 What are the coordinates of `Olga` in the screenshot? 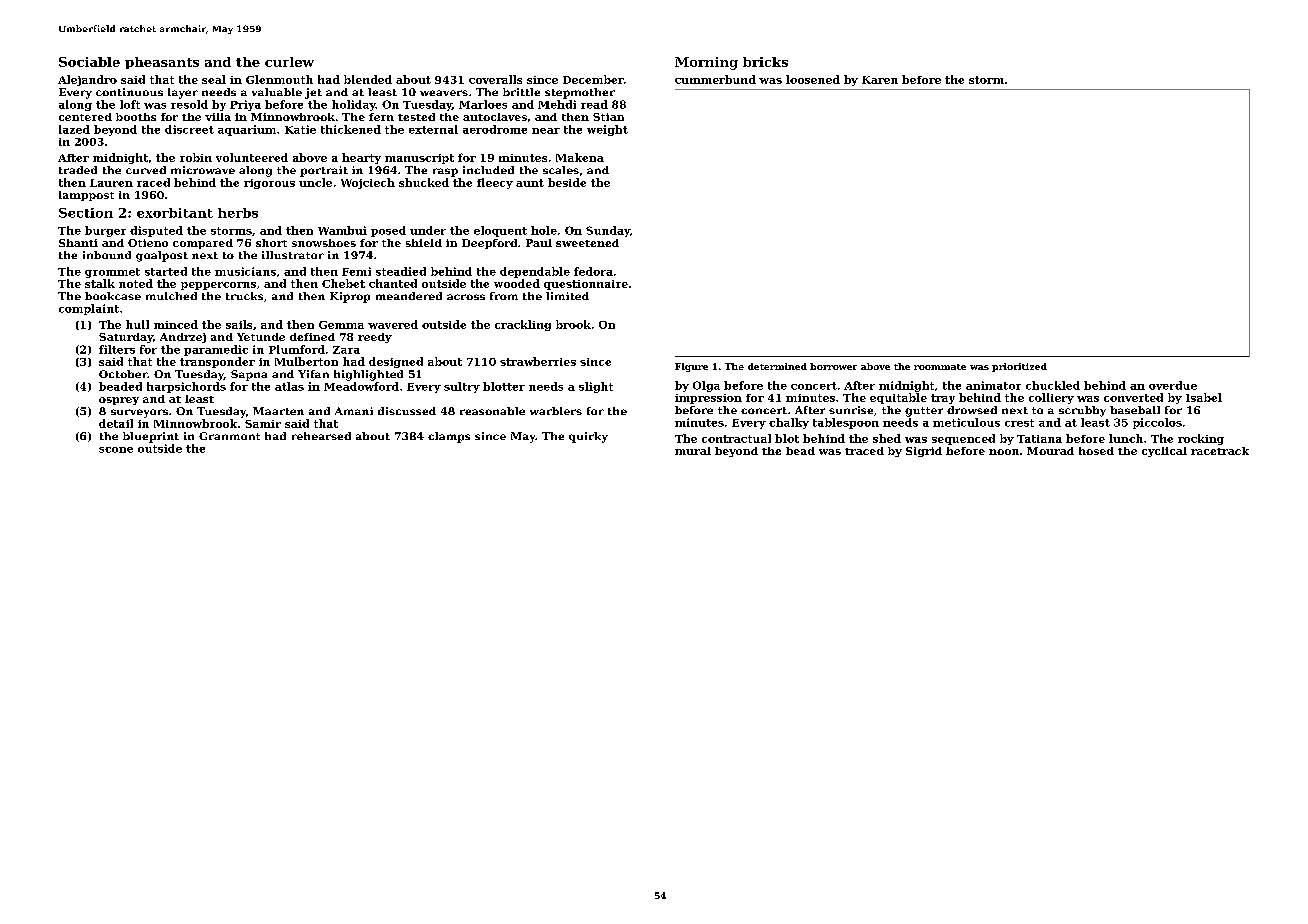 It's located at (706, 386).
